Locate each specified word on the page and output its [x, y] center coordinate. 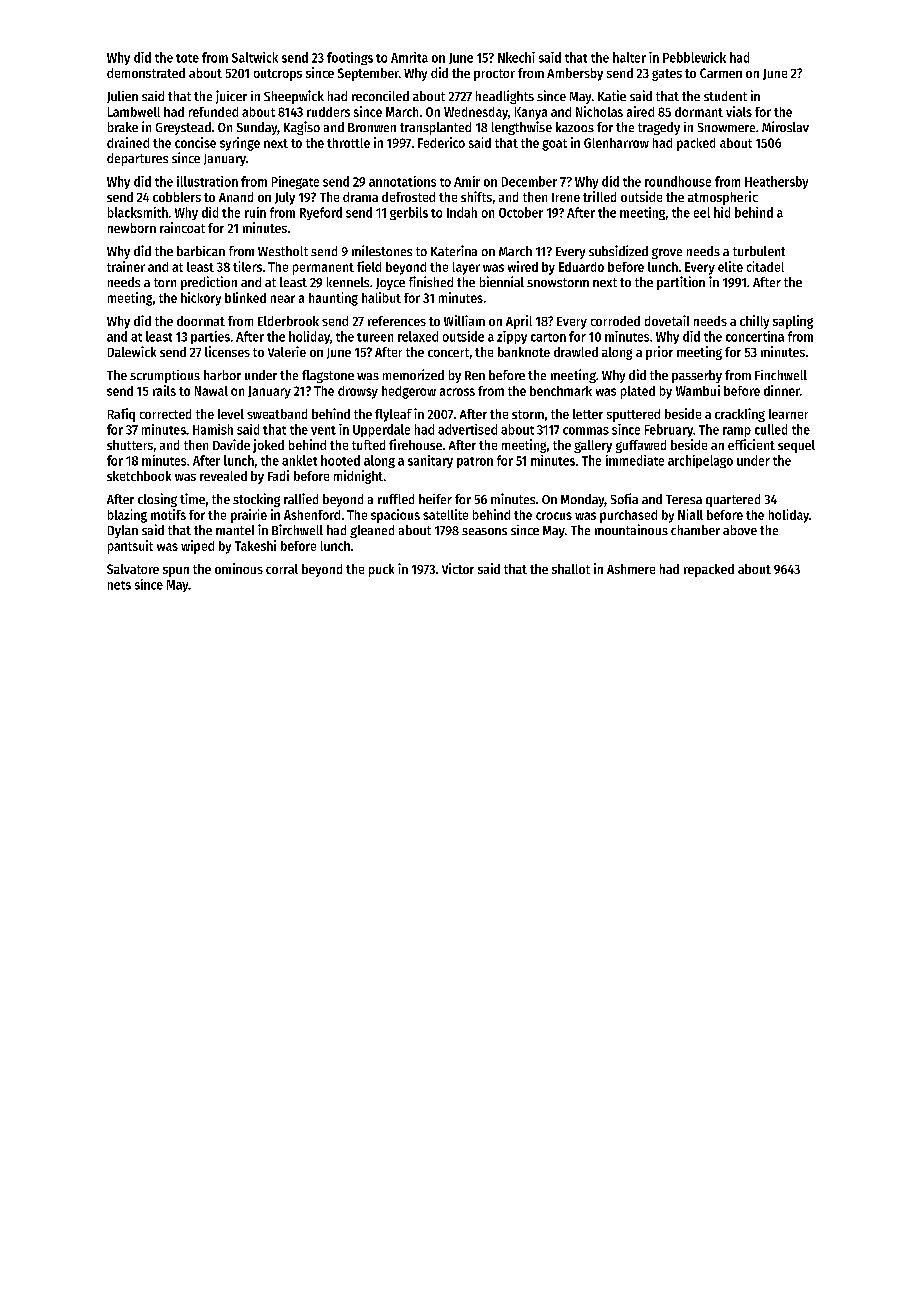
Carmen [721, 73]
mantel [235, 530]
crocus [554, 516]
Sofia [624, 498]
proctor [494, 75]
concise [195, 142]
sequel [796, 446]
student [725, 96]
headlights [505, 97]
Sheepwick [294, 97]
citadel [765, 266]
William [464, 320]
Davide [231, 444]
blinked [245, 297]
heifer [435, 499]
